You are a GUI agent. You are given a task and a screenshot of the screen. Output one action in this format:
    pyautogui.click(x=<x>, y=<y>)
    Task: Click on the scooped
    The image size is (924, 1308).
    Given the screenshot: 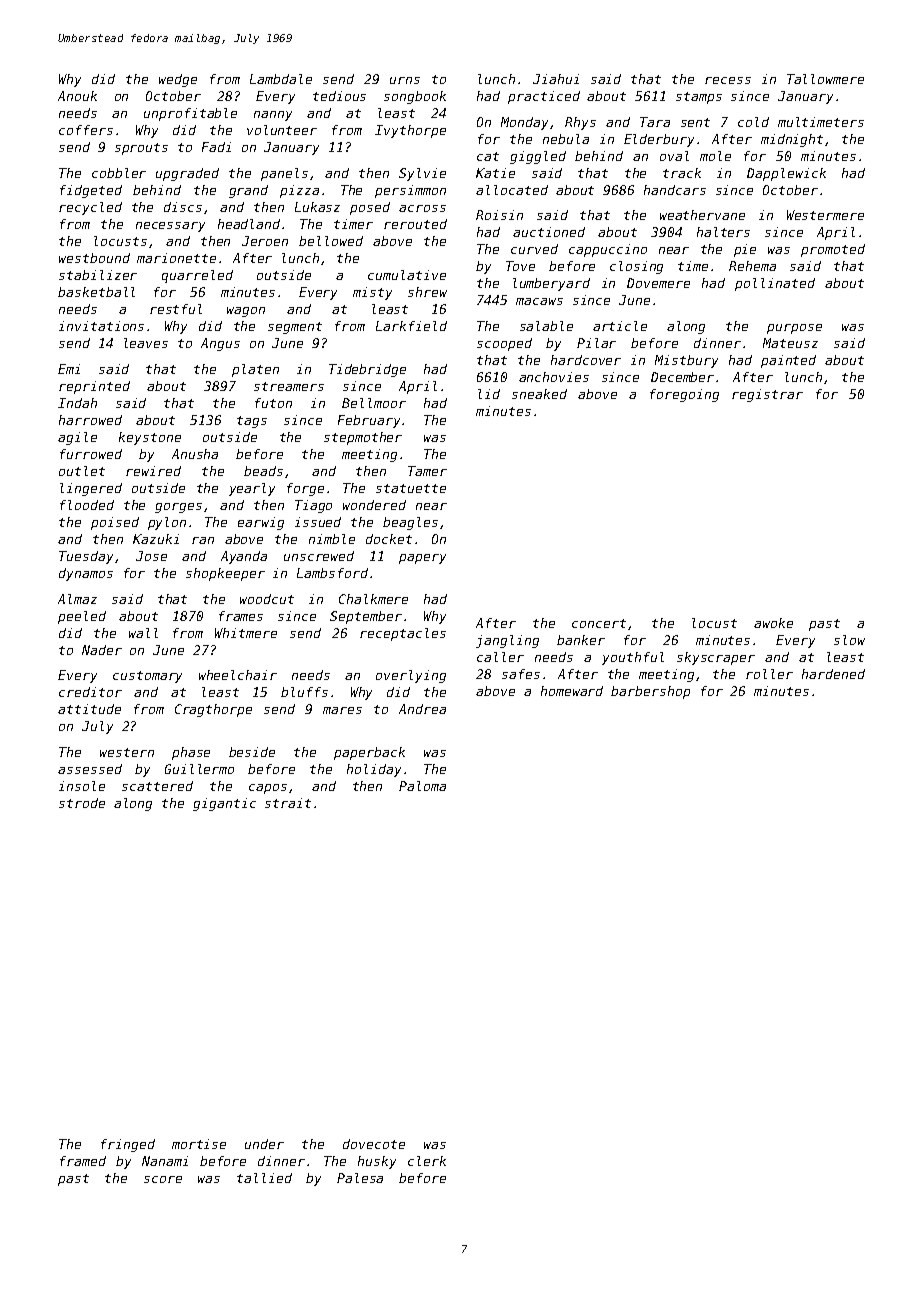 What is the action you would take?
    pyautogui.click(x=504, y=344)
